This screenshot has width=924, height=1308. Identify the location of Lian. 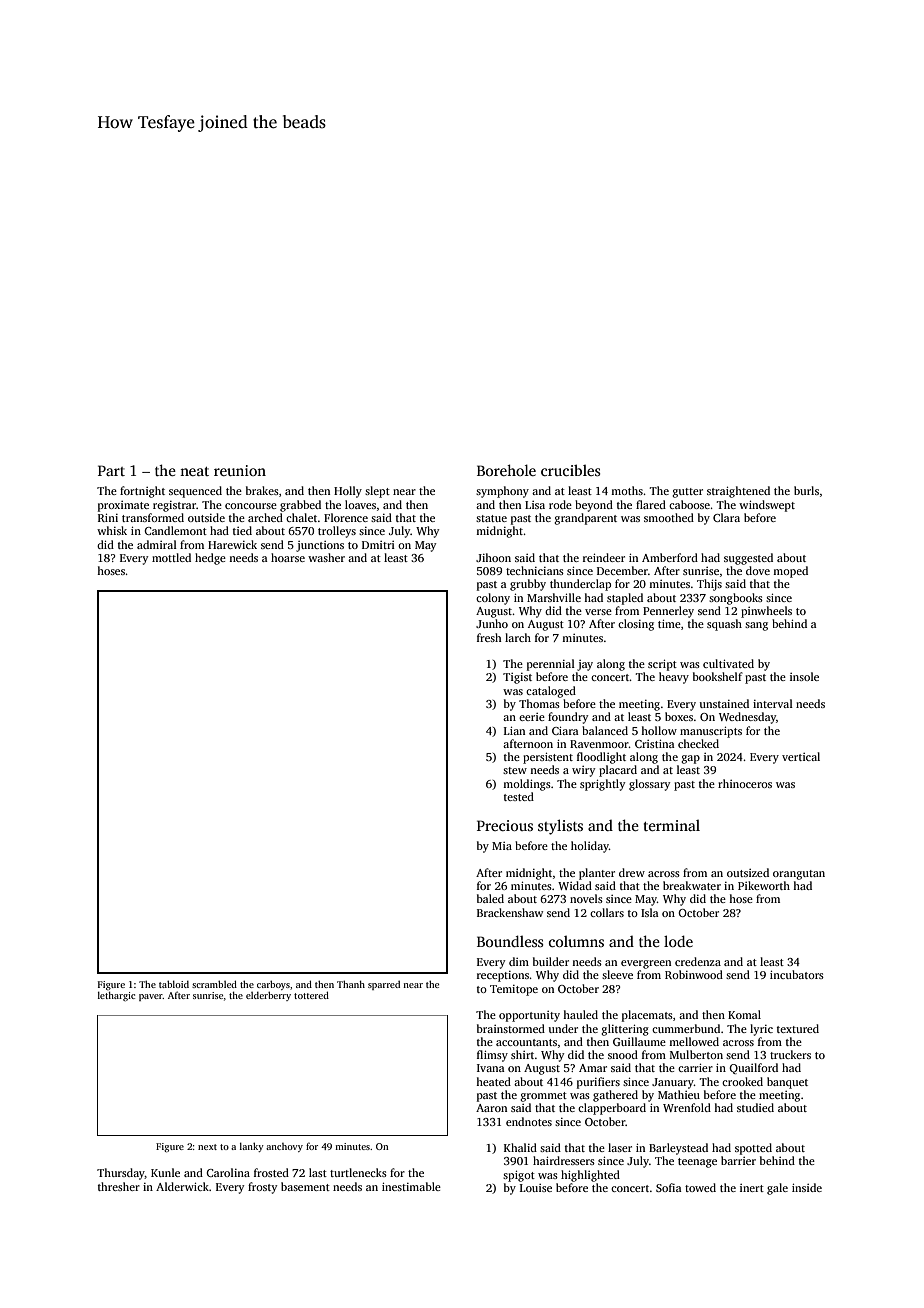
(514, 730).
